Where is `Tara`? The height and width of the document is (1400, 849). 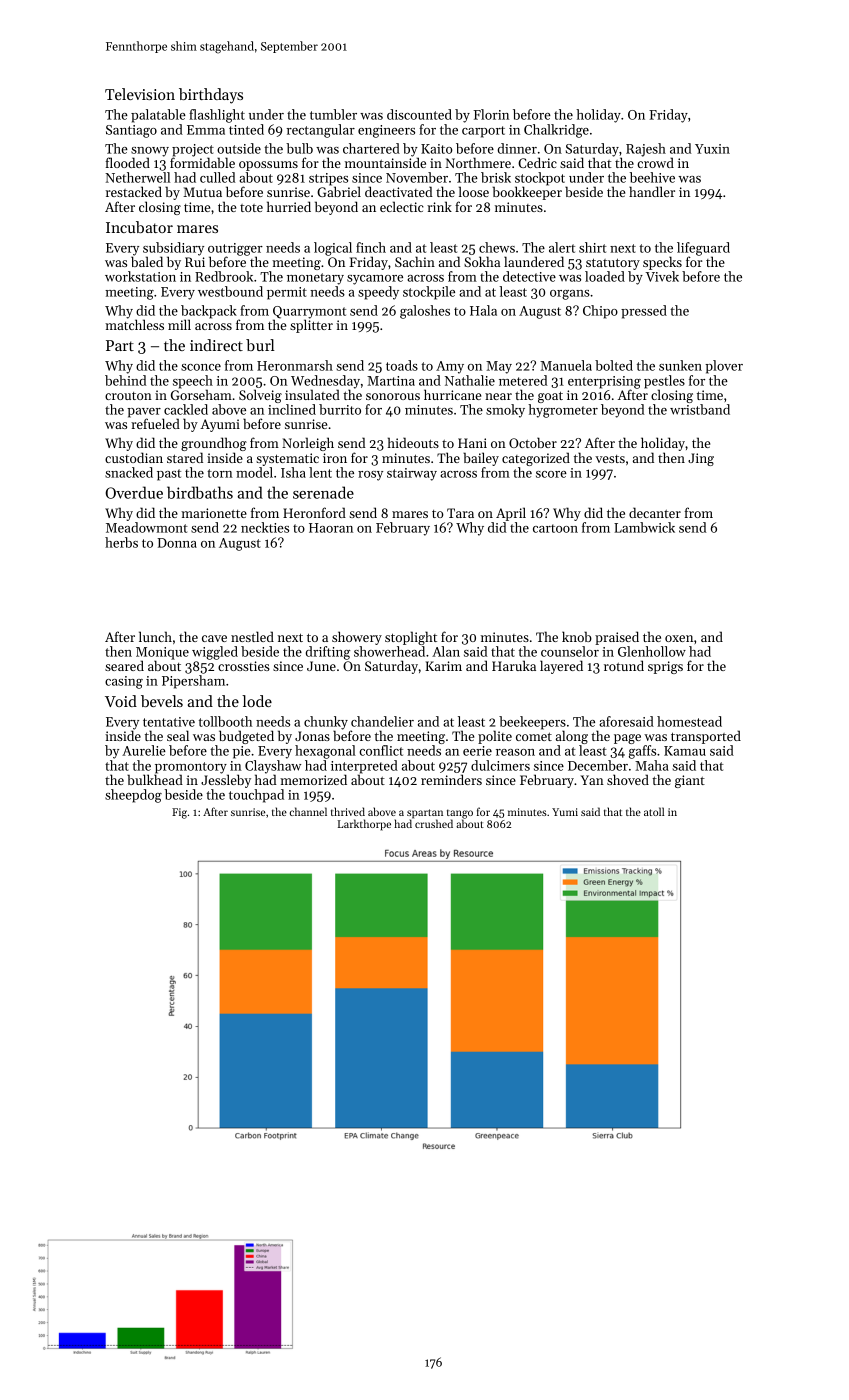
Tara is located at coordinates (460, 513).
